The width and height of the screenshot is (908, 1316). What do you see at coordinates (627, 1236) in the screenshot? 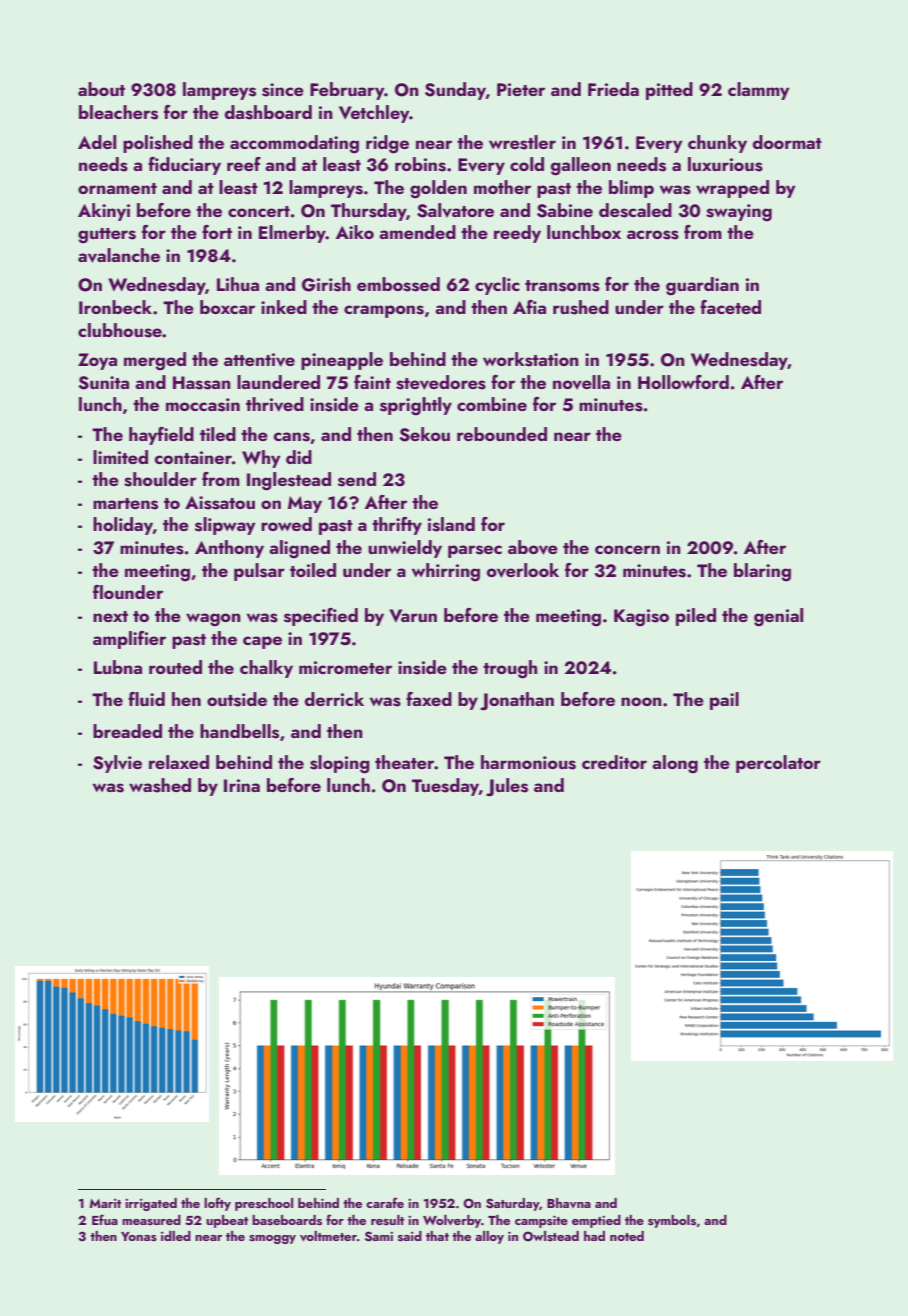
I see `noted` at bounding box center [627, 1236].
